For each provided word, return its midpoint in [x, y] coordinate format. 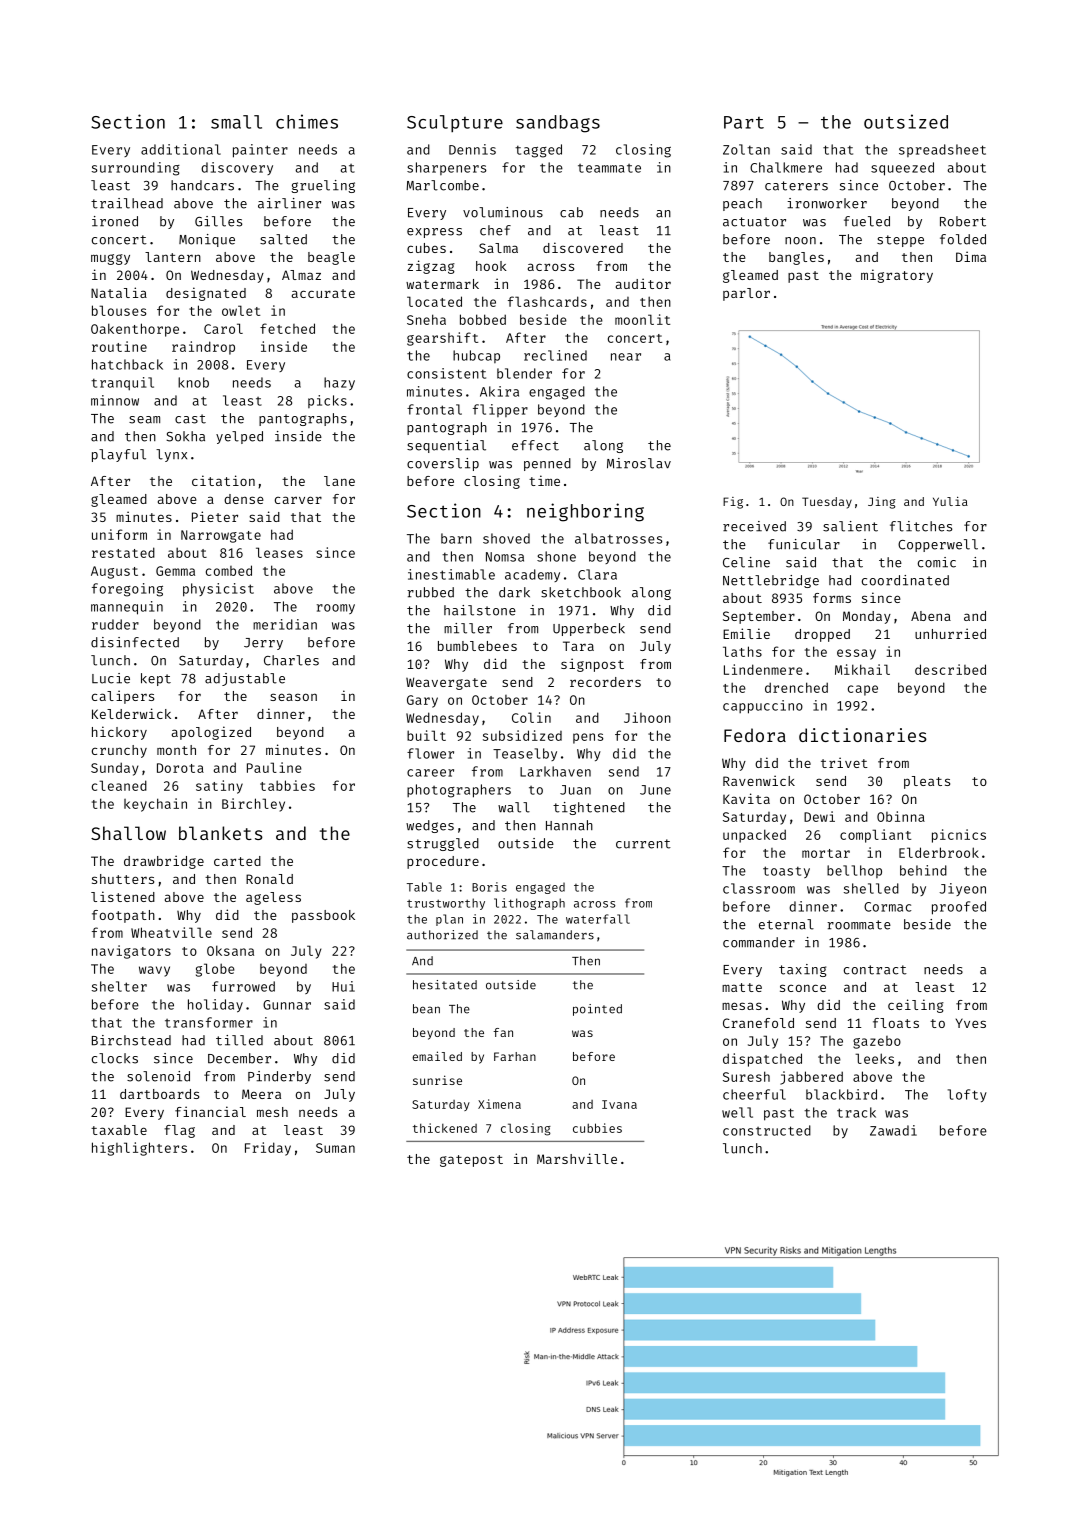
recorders [605, 682]
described [950, 669]
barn [456, 538]
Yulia [950, 501]
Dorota [180, 768]
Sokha [185, 436]
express [434, 233]
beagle [331, 258]
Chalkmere [786, 167]
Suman [335, 1148]
